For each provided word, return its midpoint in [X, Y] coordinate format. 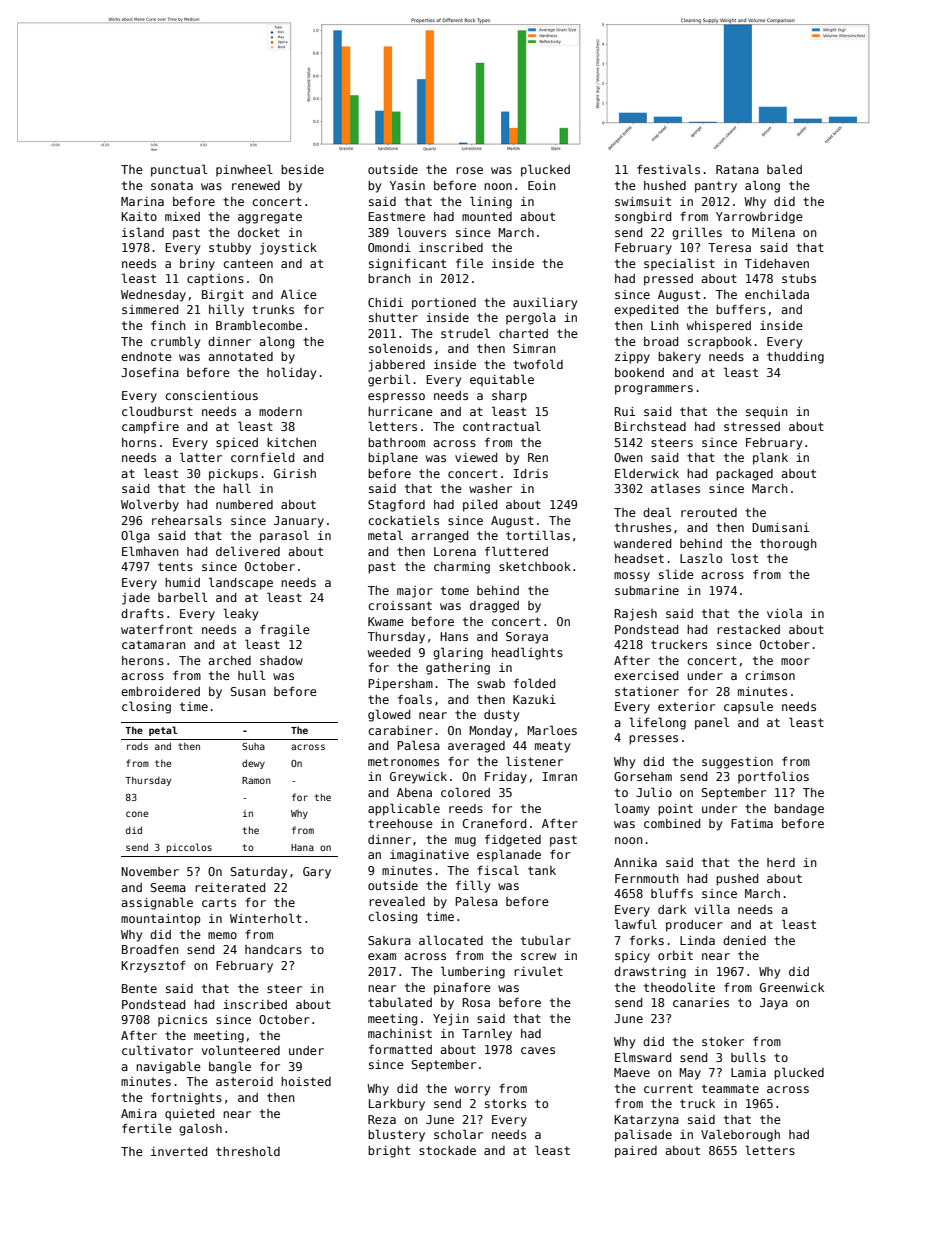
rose [469, 170]
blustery [396, 1135]
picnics [182, 1021]
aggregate [270, 218]
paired [636, 1152]
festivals [668, 169]
